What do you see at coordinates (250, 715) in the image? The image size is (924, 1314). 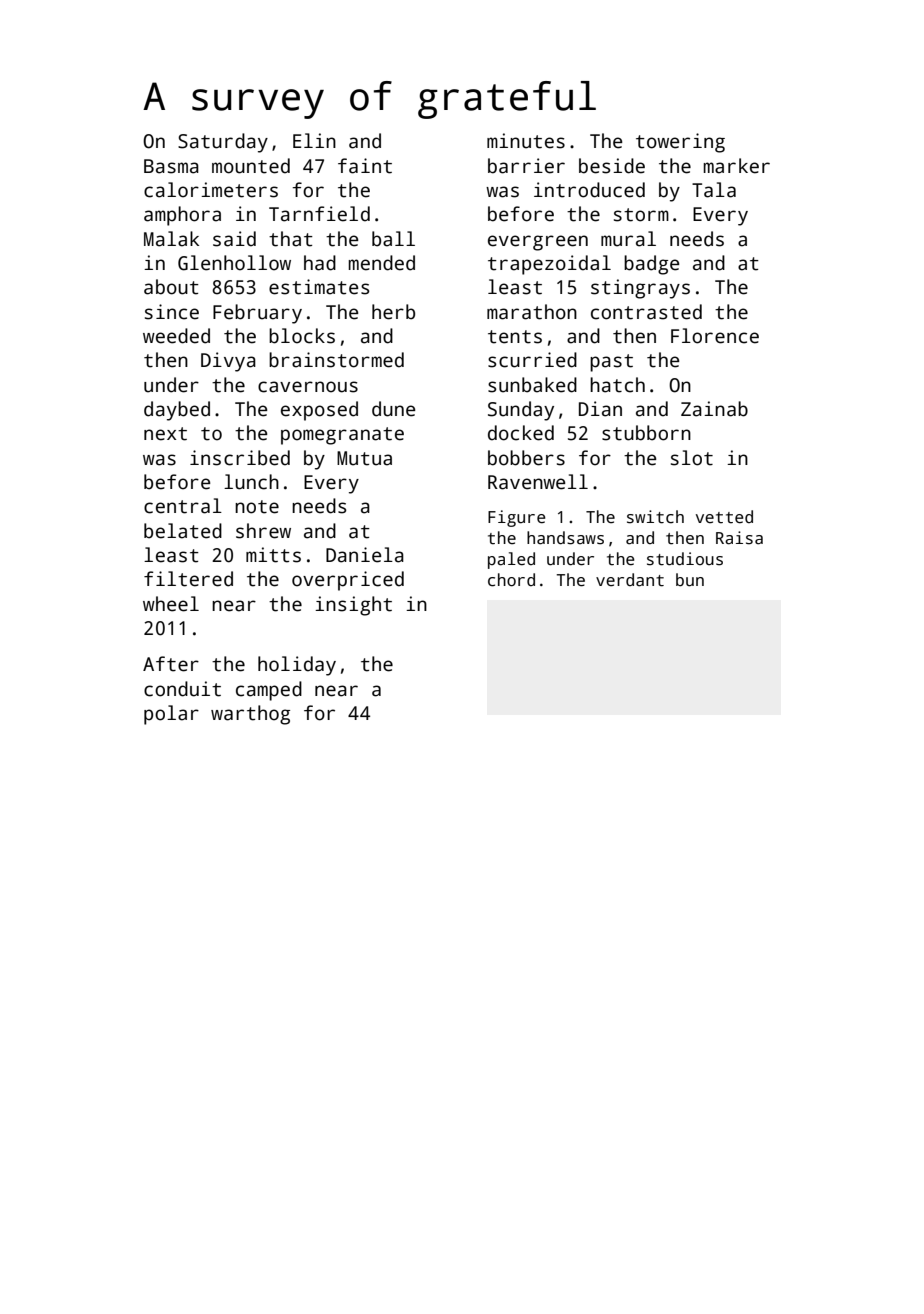 I see `warthog` at bounding box center [250, 715].
